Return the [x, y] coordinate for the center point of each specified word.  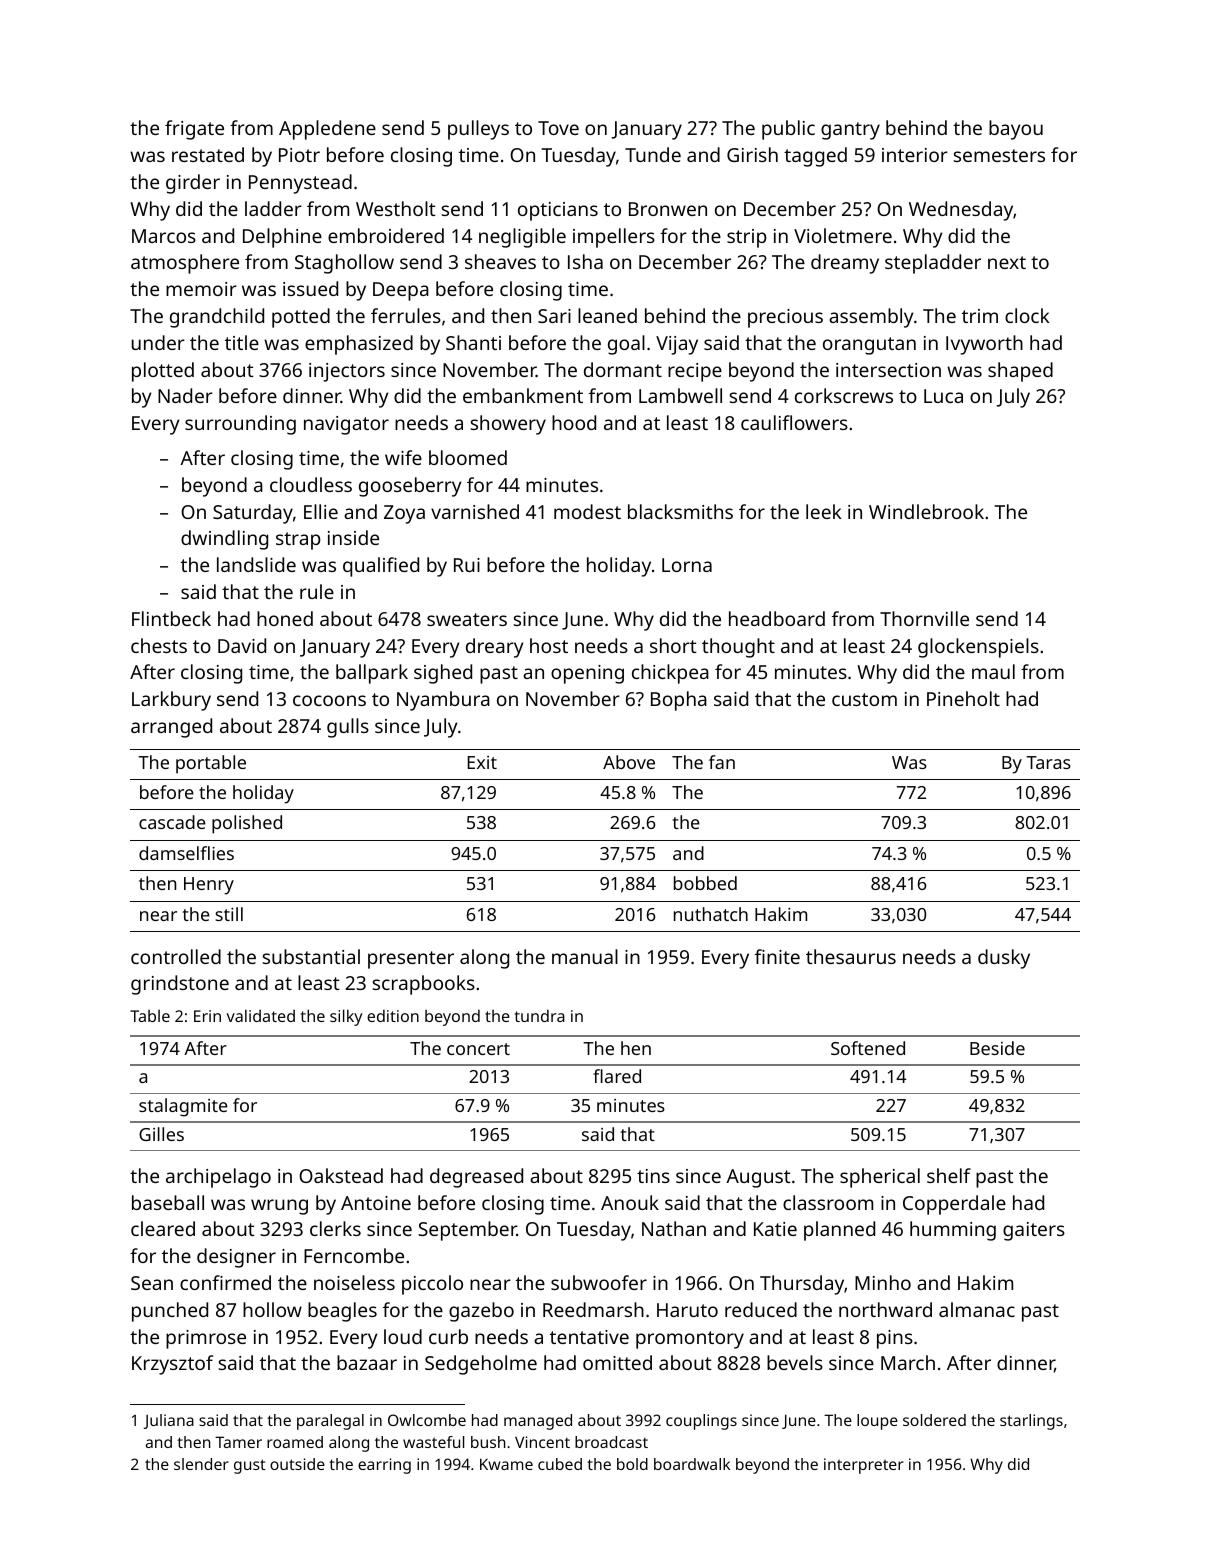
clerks [335, 1228]
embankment [523, 395]
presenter [411, 960]
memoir [201, 289]
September [467, 1231]
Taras [1048, 762]
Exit [482, 762]
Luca [943, 396]
